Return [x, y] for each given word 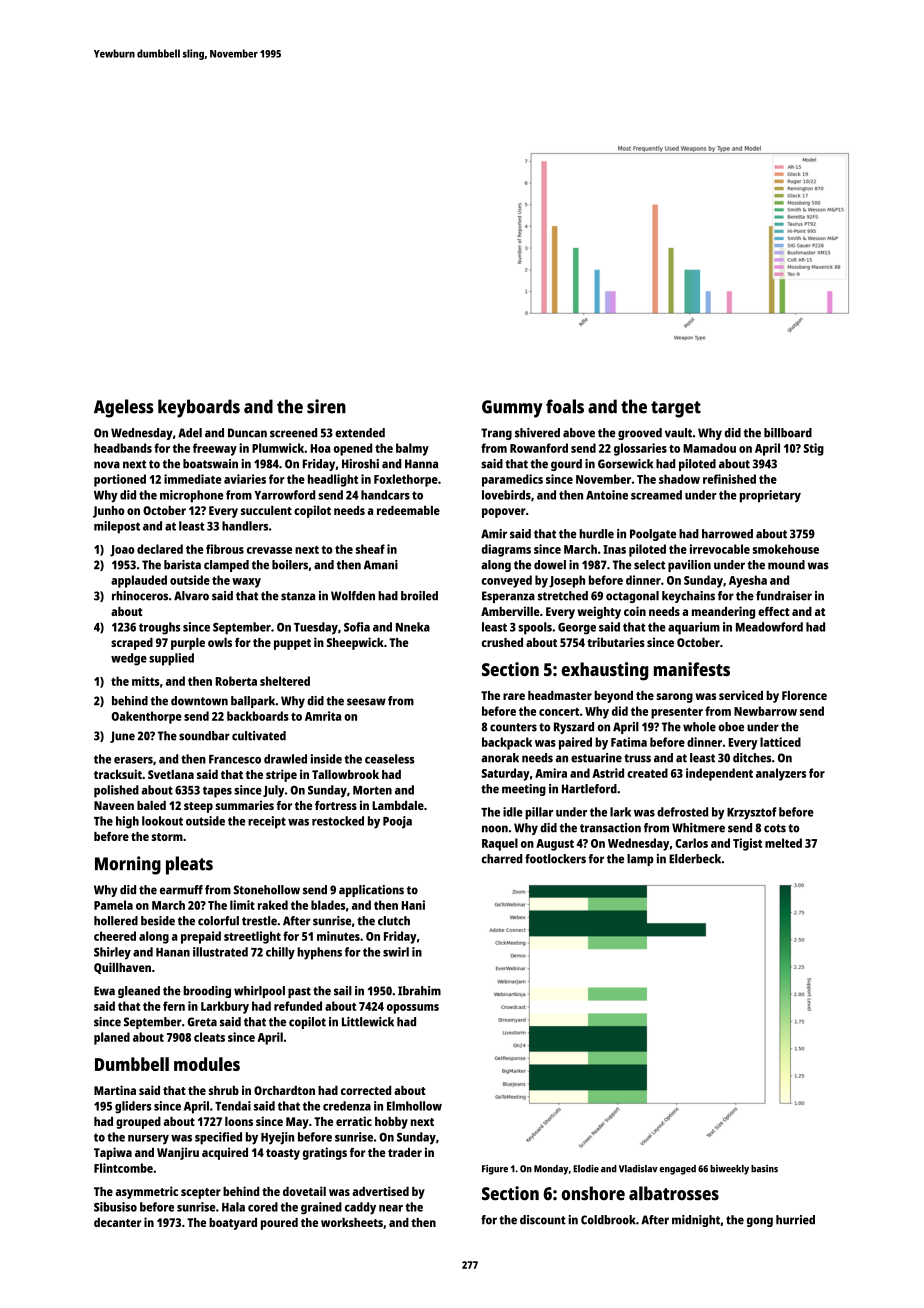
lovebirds [506, 495]
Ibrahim [419, 991]
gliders [133, 1107]
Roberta [236, 681]
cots [775, 828]
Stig [813, 449]
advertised [380, 1191]
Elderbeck [695, 859]
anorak [500, 758]
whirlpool [259, 992]
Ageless [124, 408]
